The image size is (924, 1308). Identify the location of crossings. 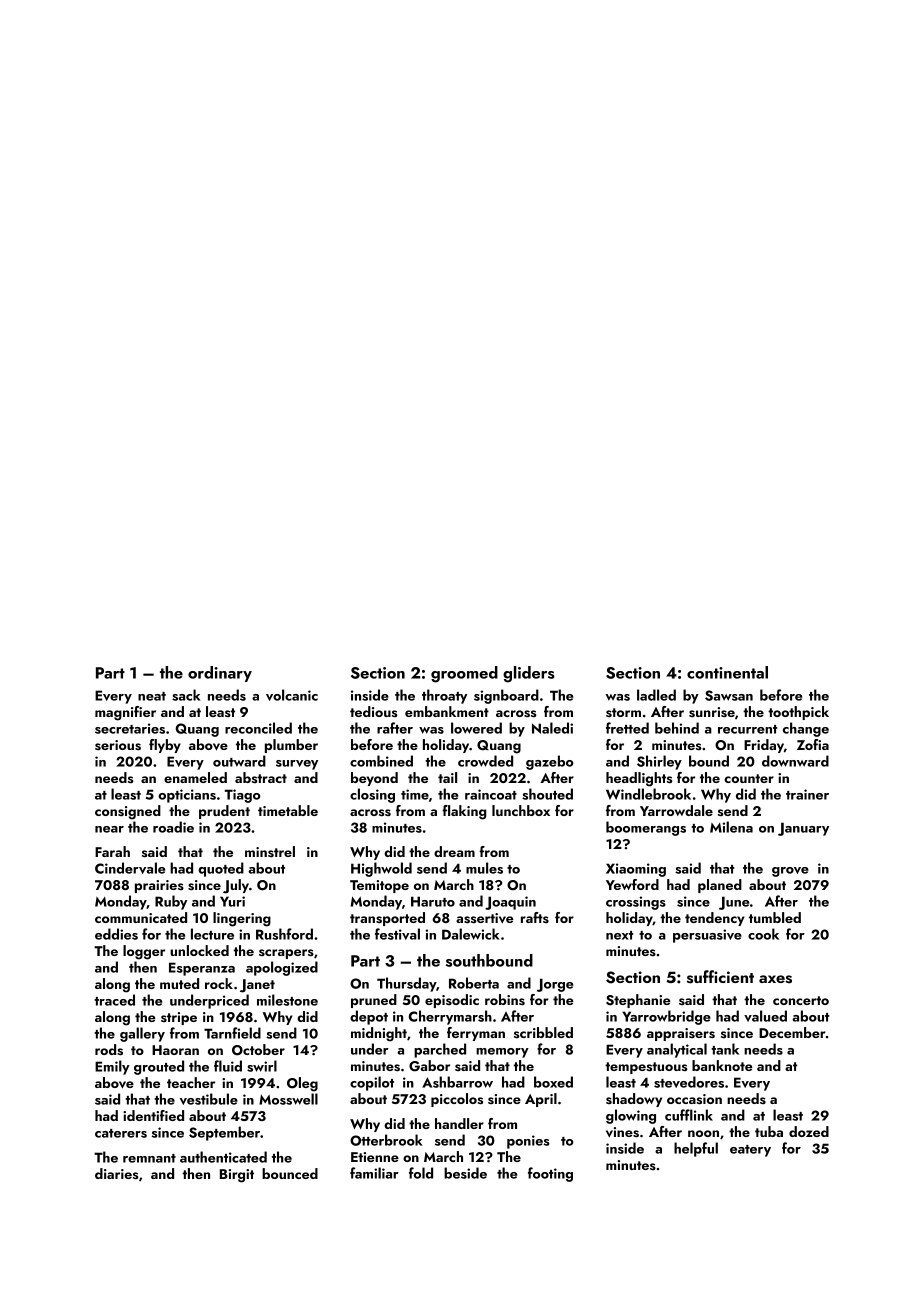
(636, 903).
